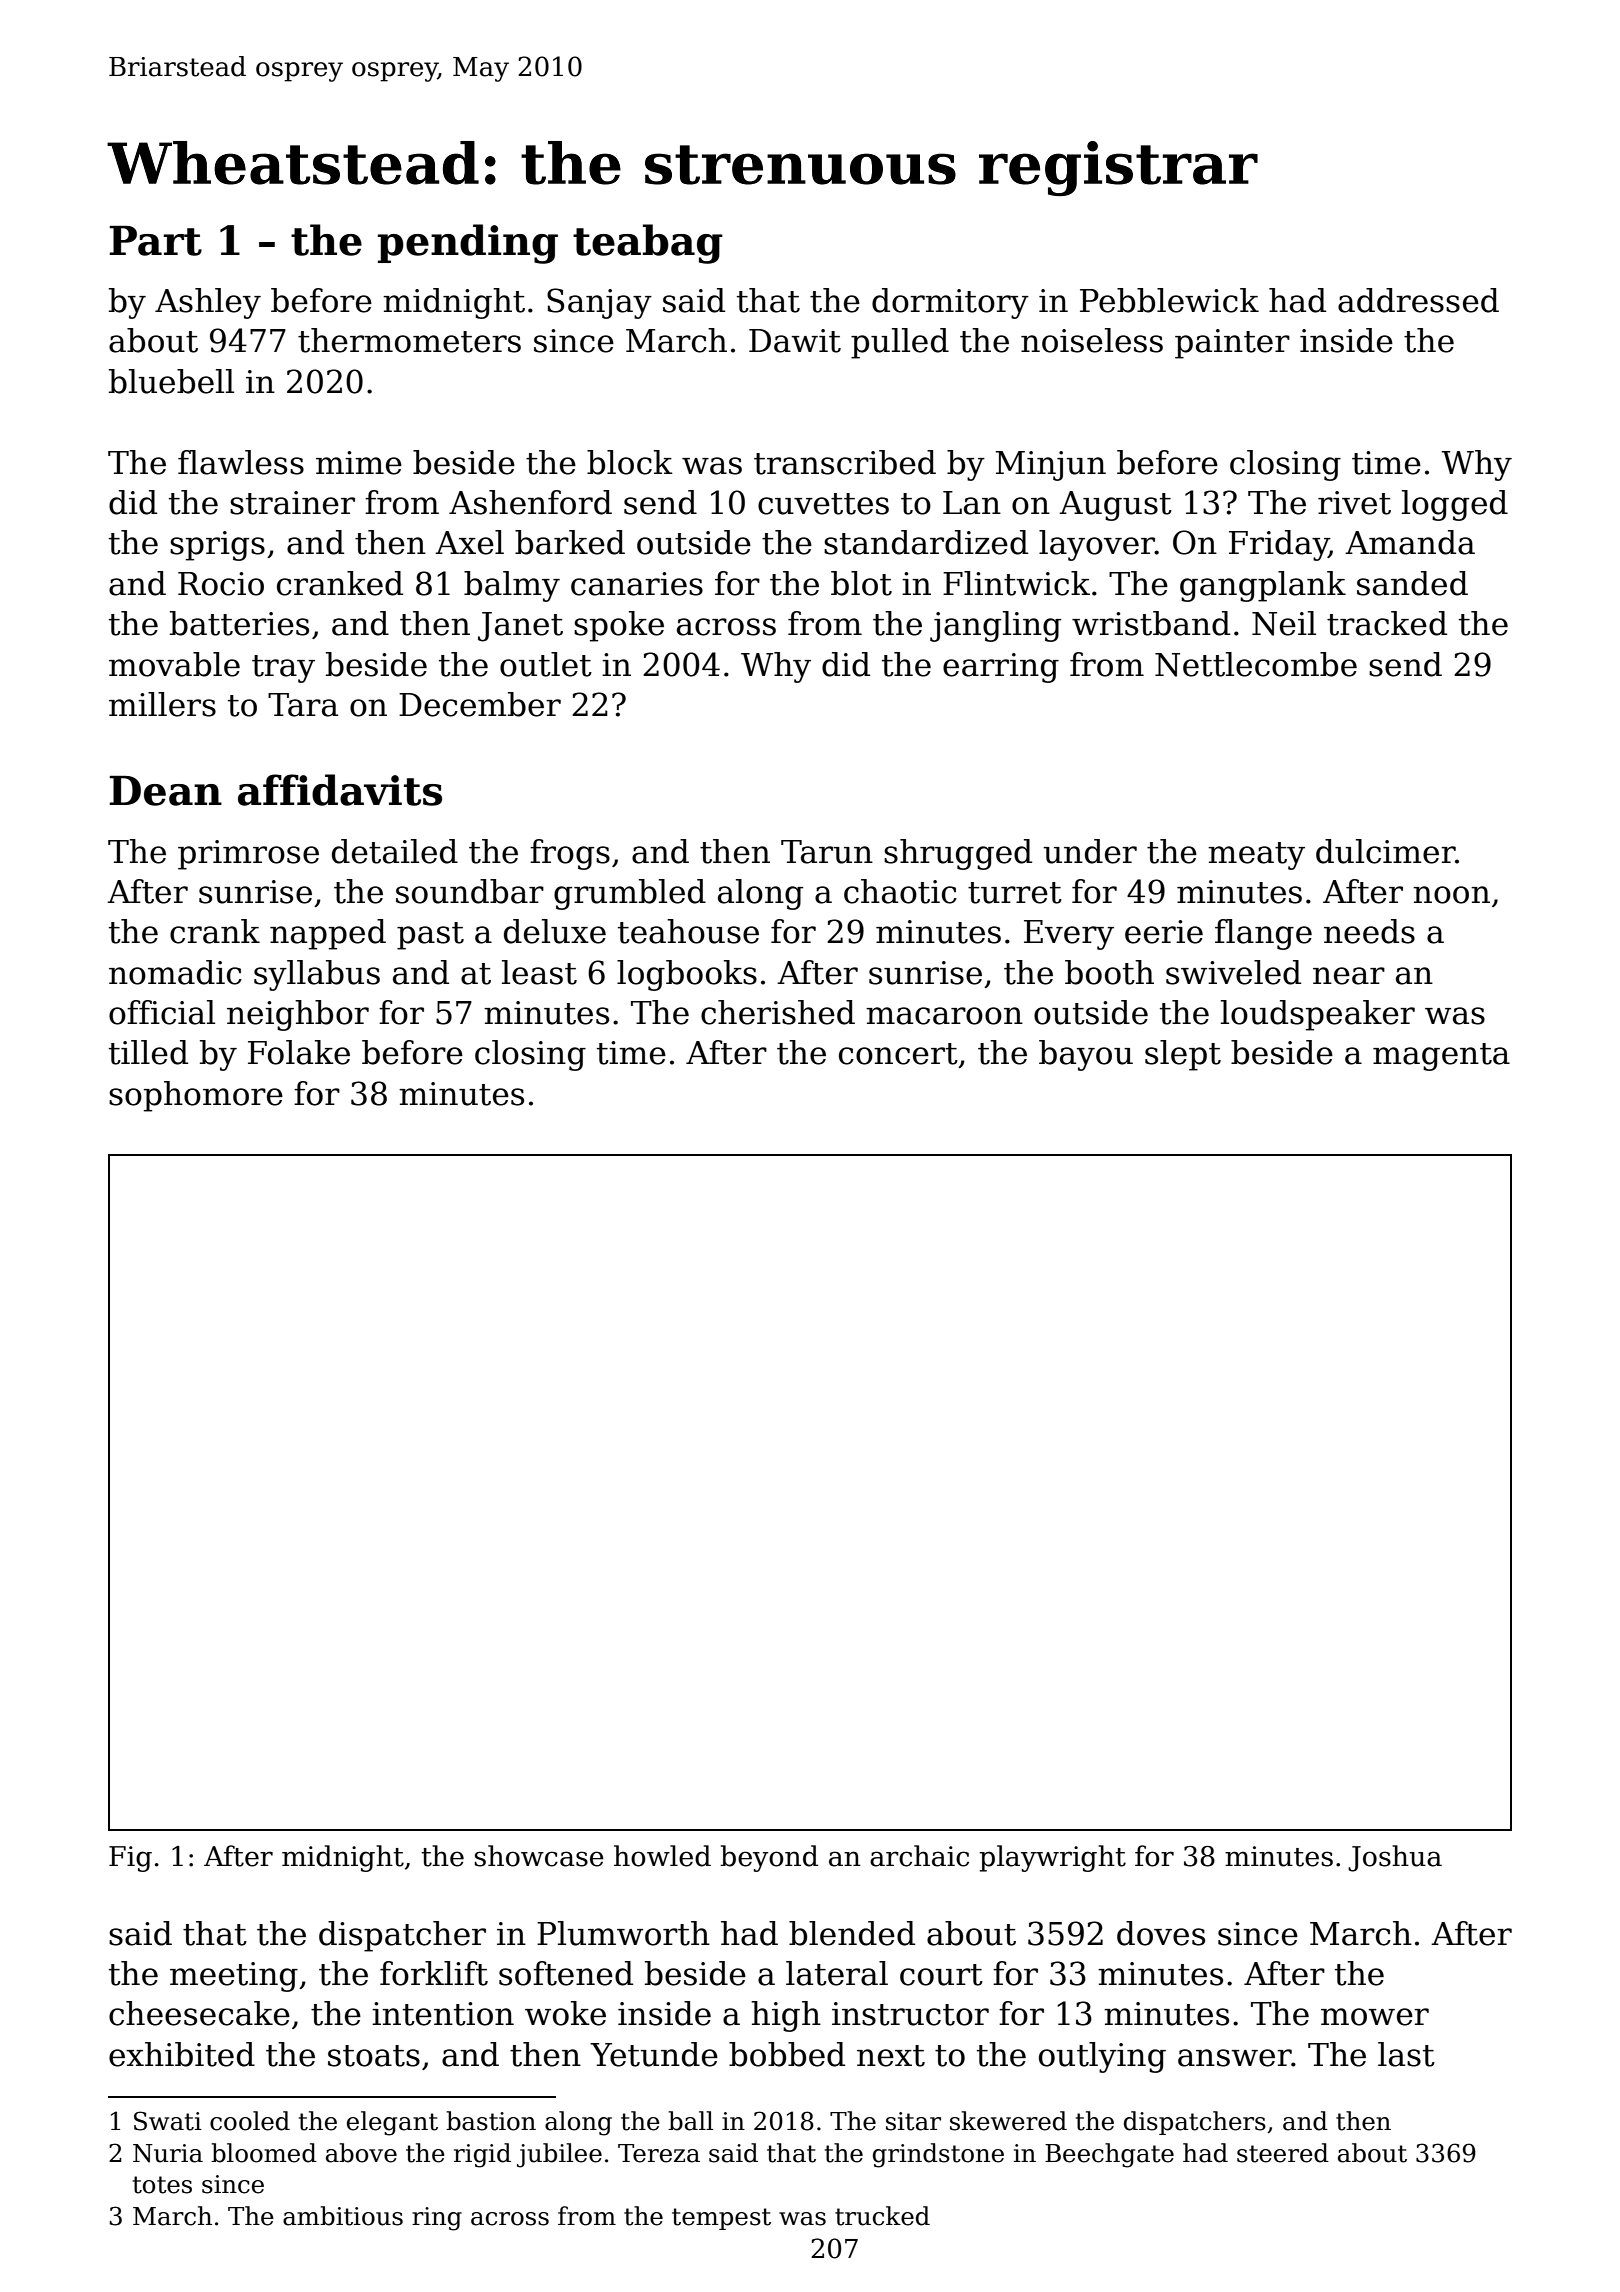 Image resolution: width=1620 pixels, height=2292 pixels. What do you see at coordinates (900, 891) in the image?
I see `chaotic` at bounding box center [900, 891].
